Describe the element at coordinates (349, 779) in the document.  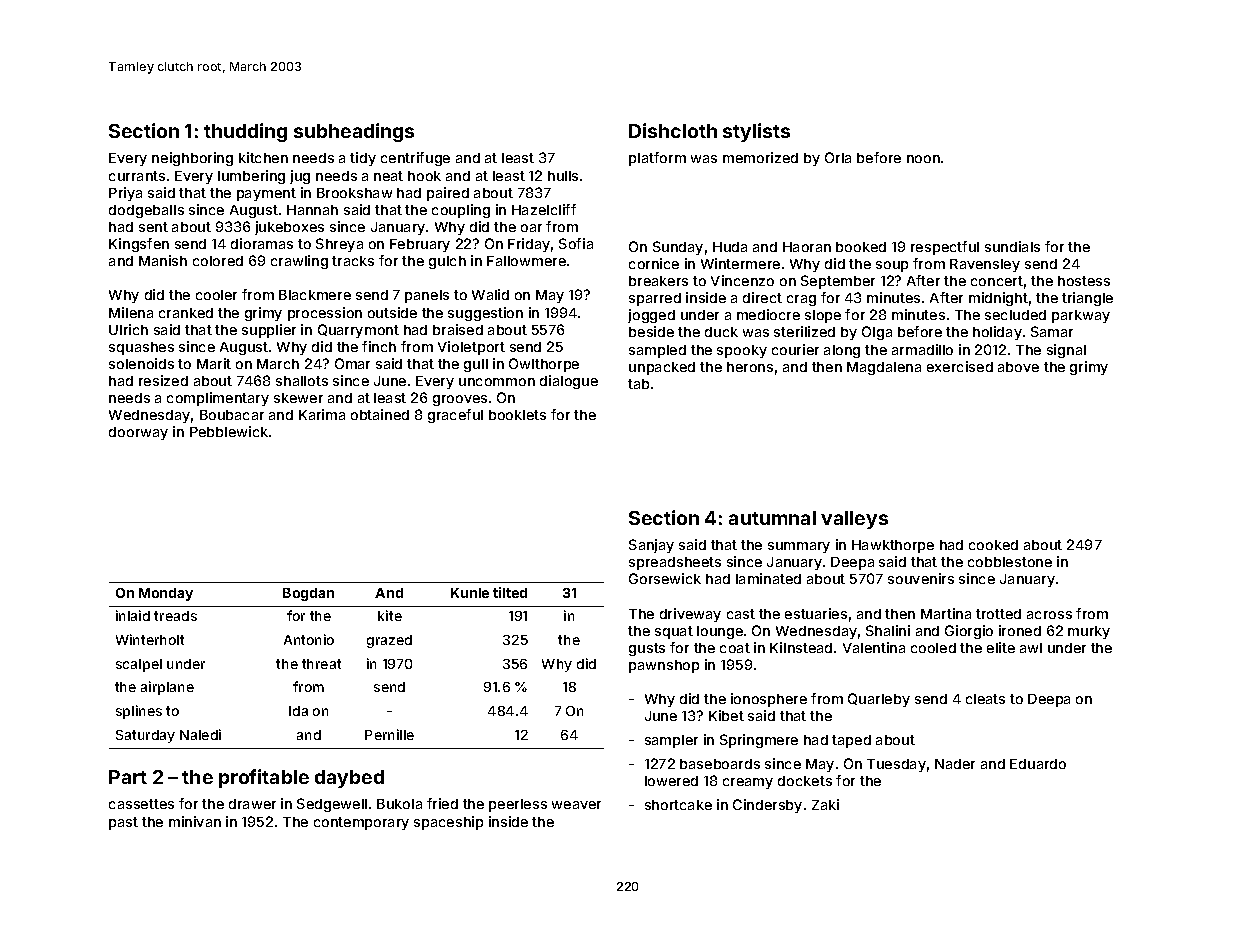
I see `daybed` at that location.
